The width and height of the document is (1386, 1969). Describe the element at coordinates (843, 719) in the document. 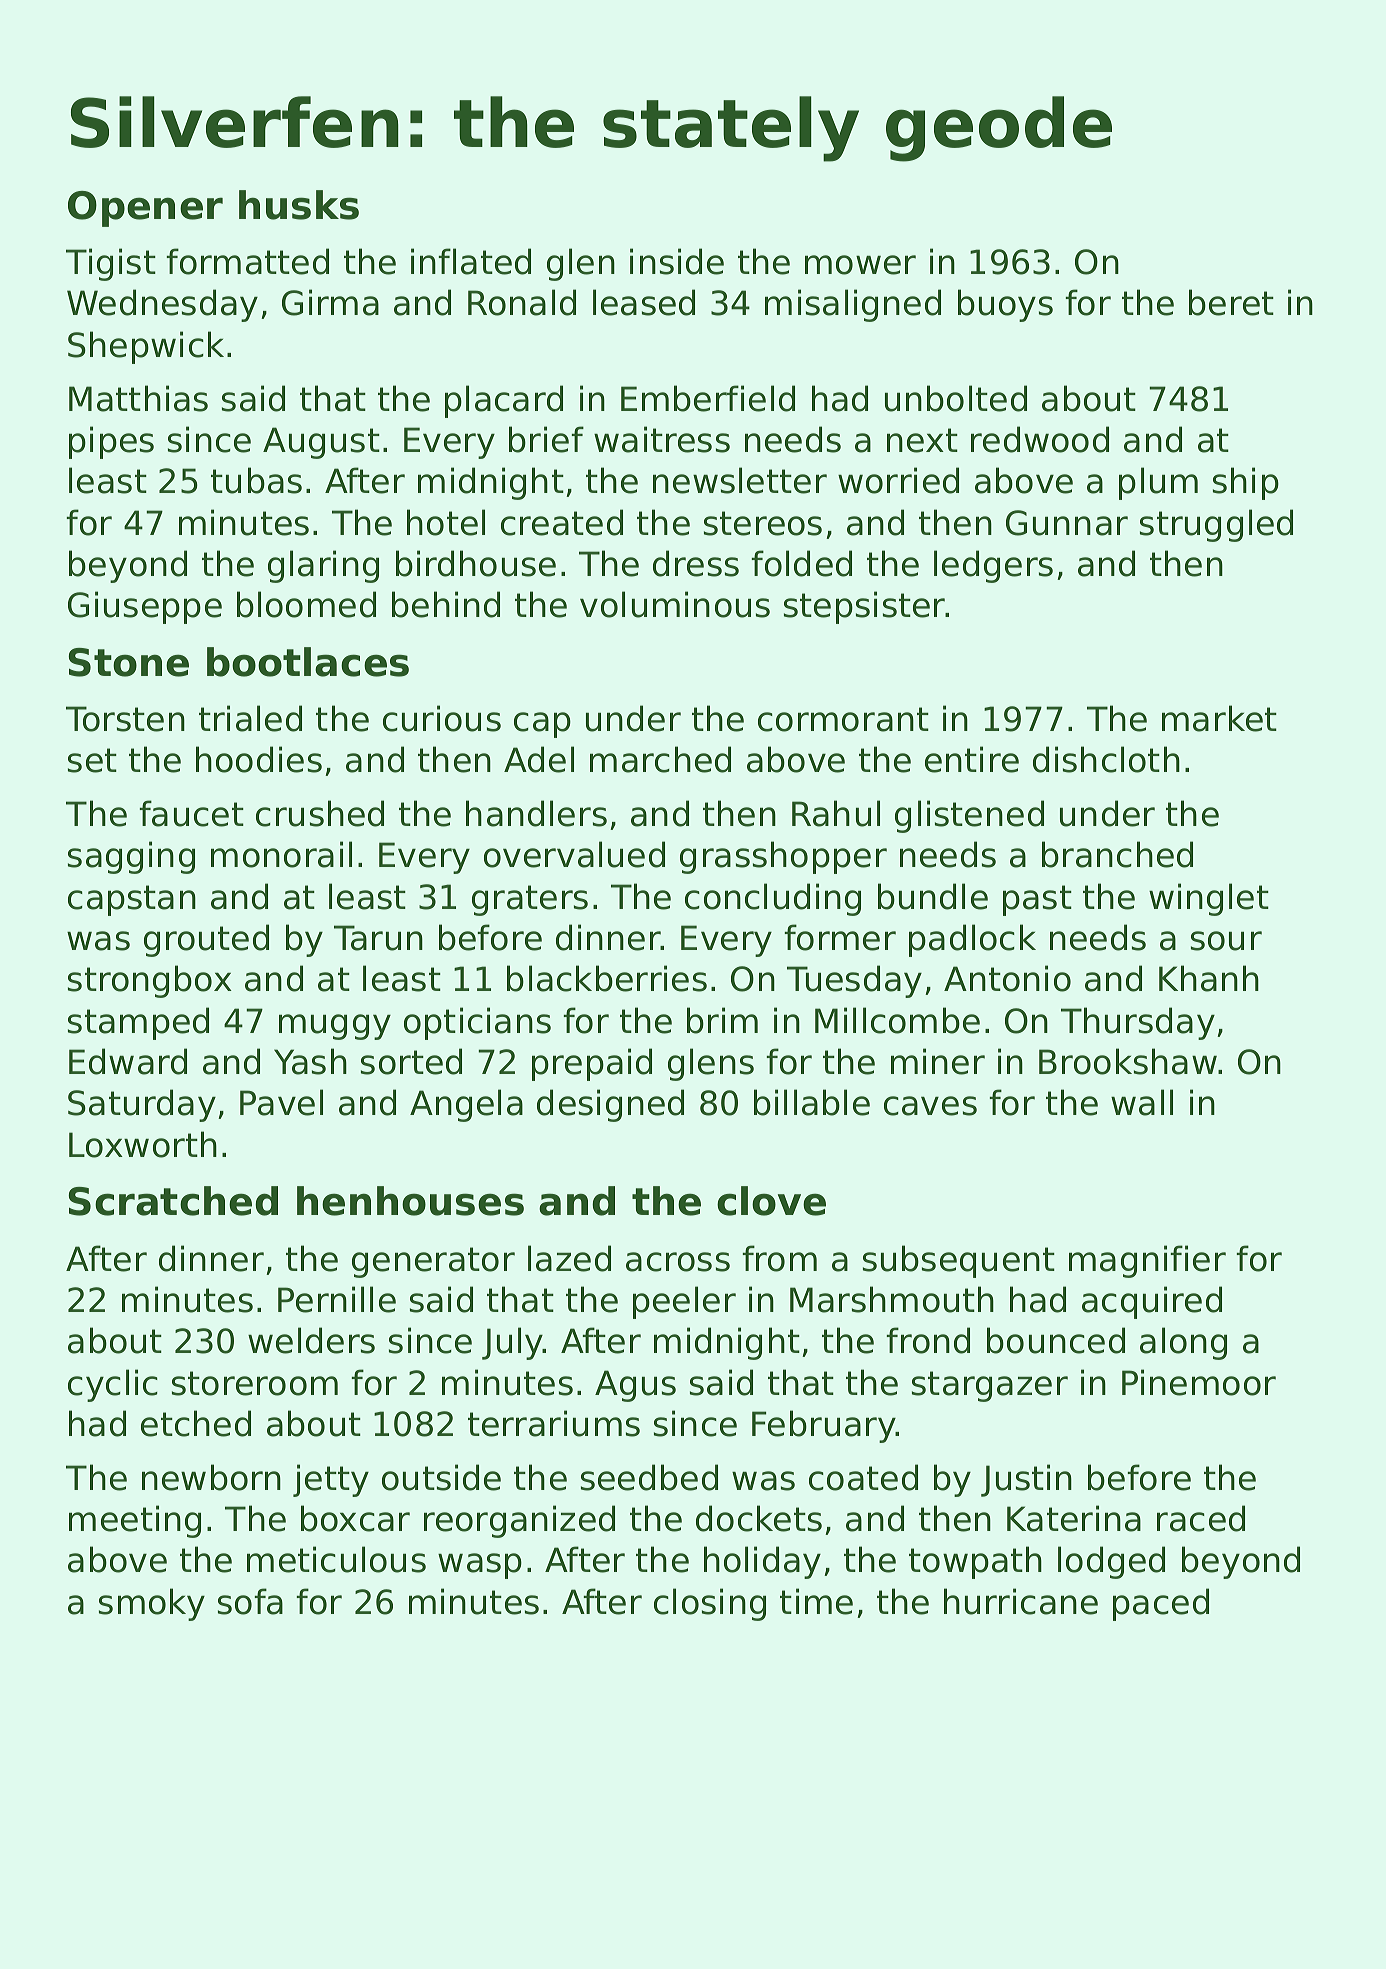

I see `cormorant` at that location.
